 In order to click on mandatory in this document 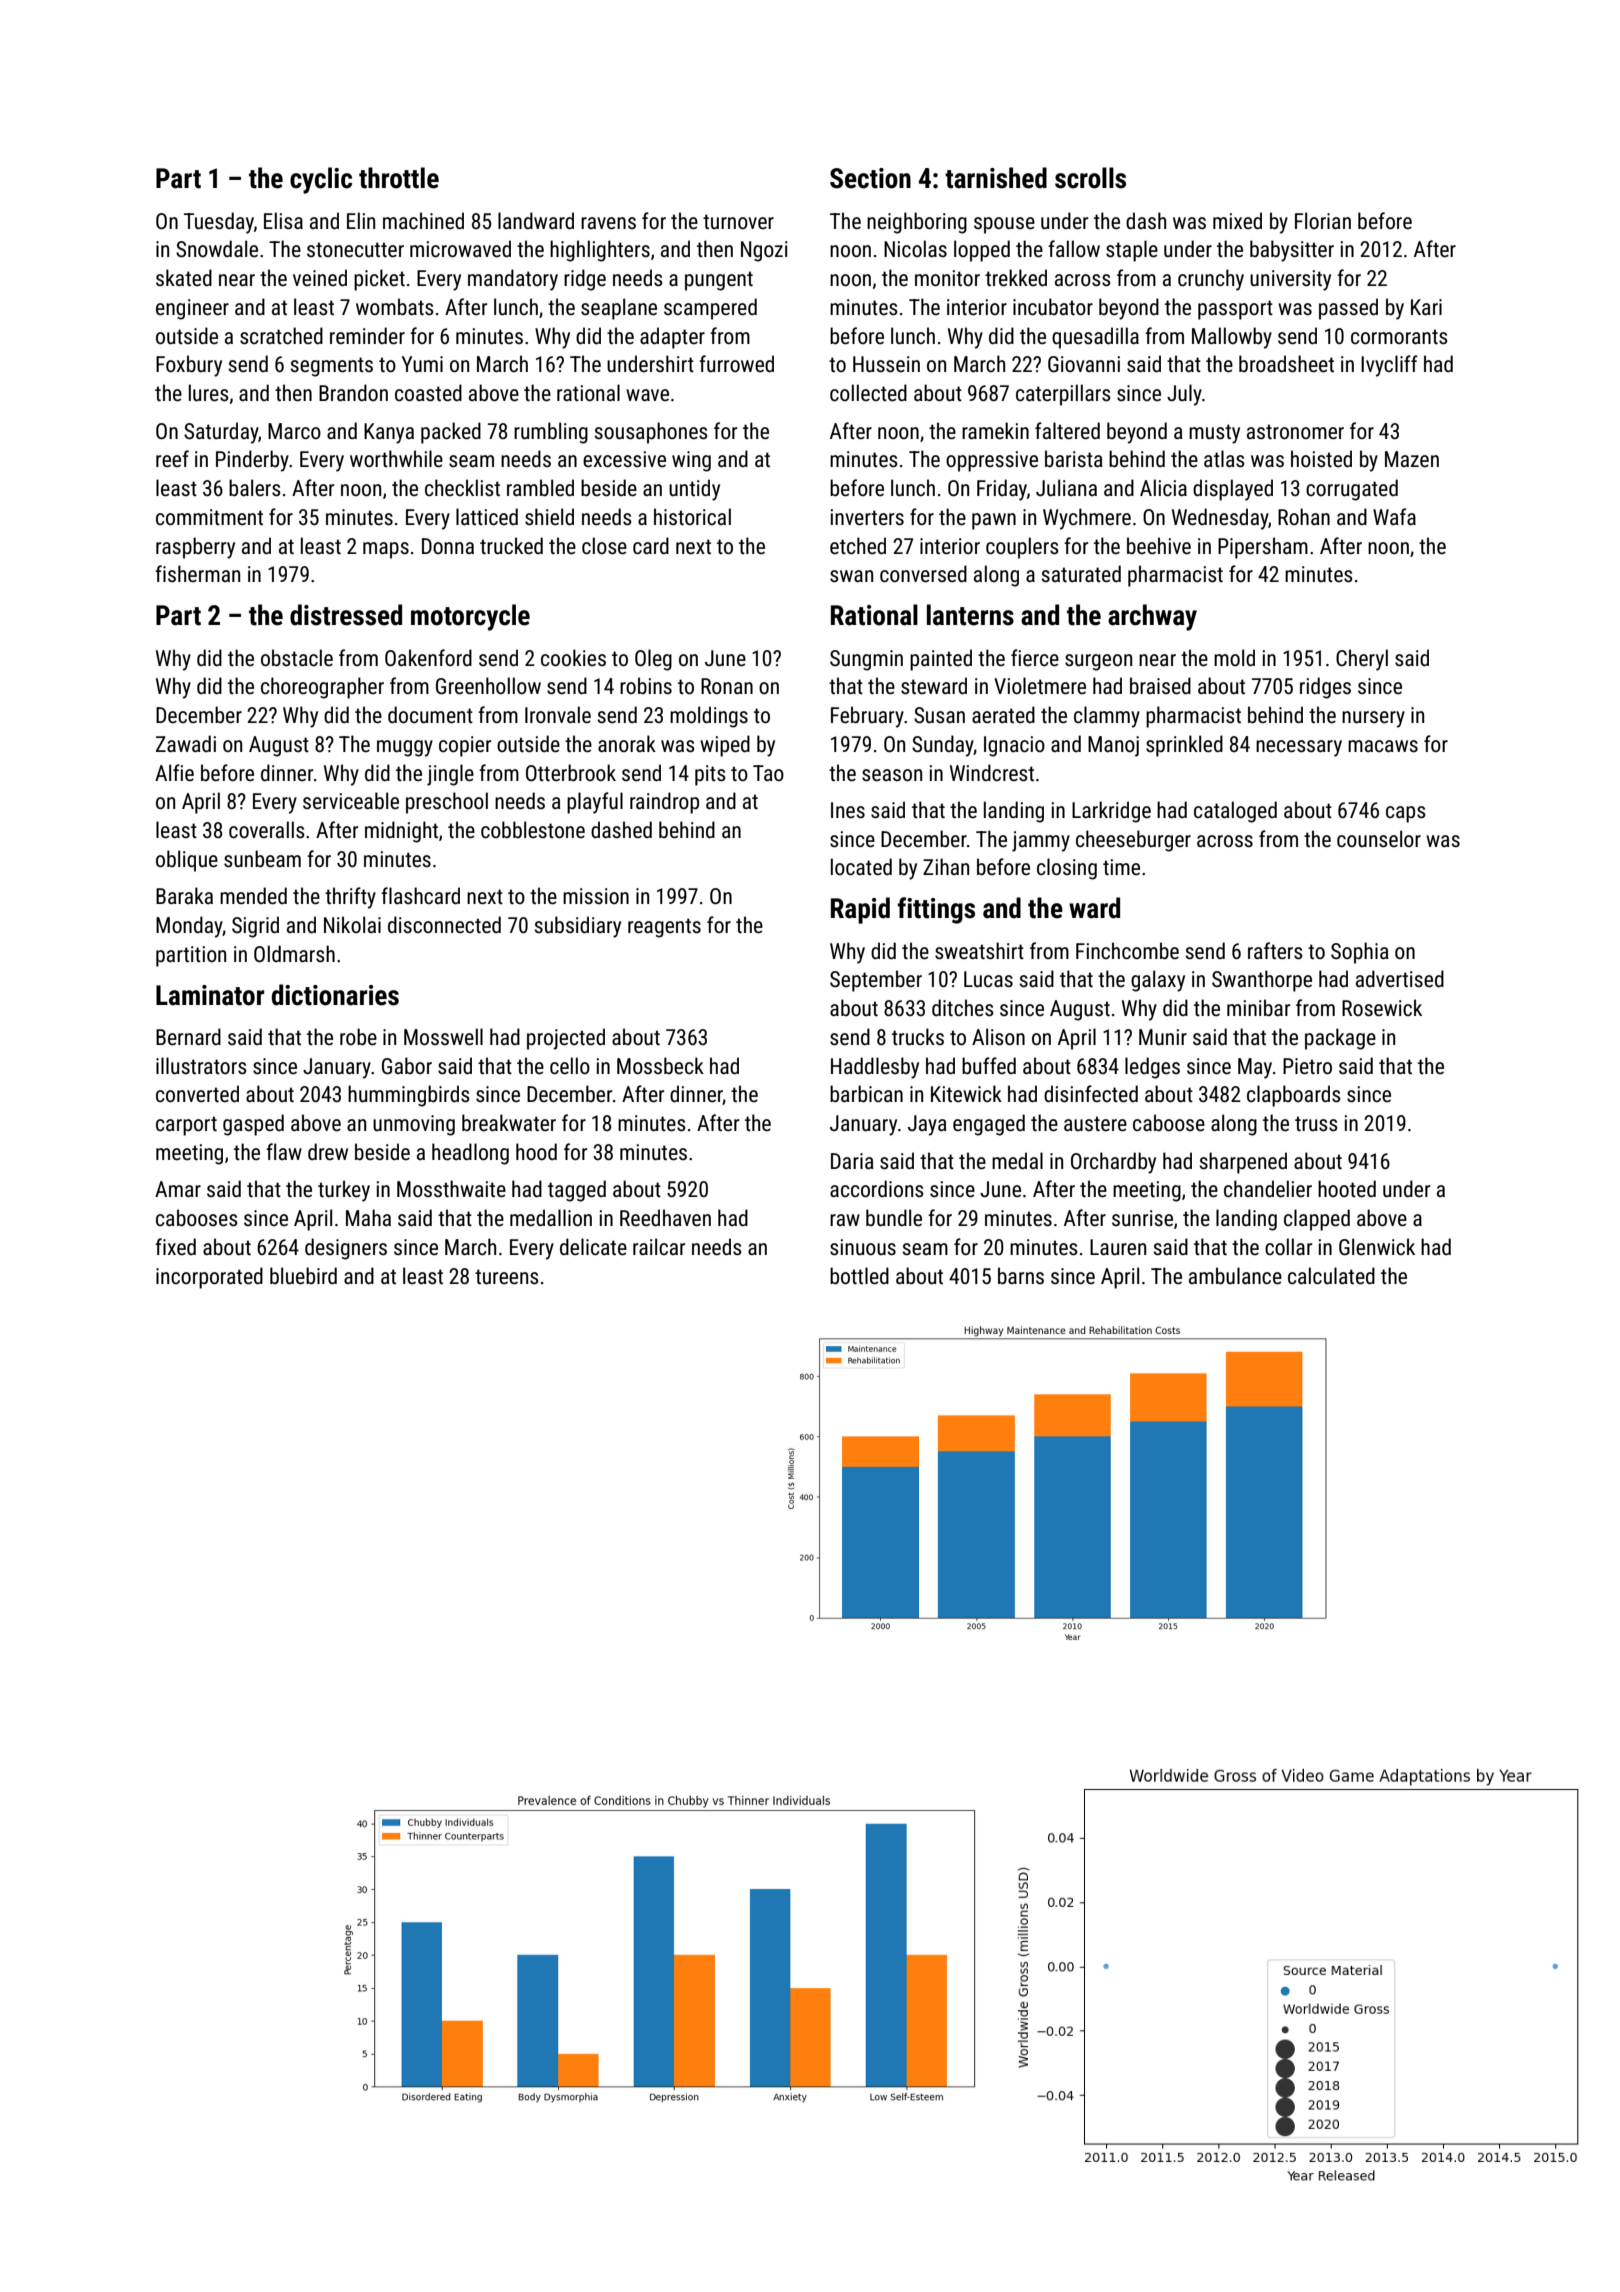, I will do `click(513, 280)`.
